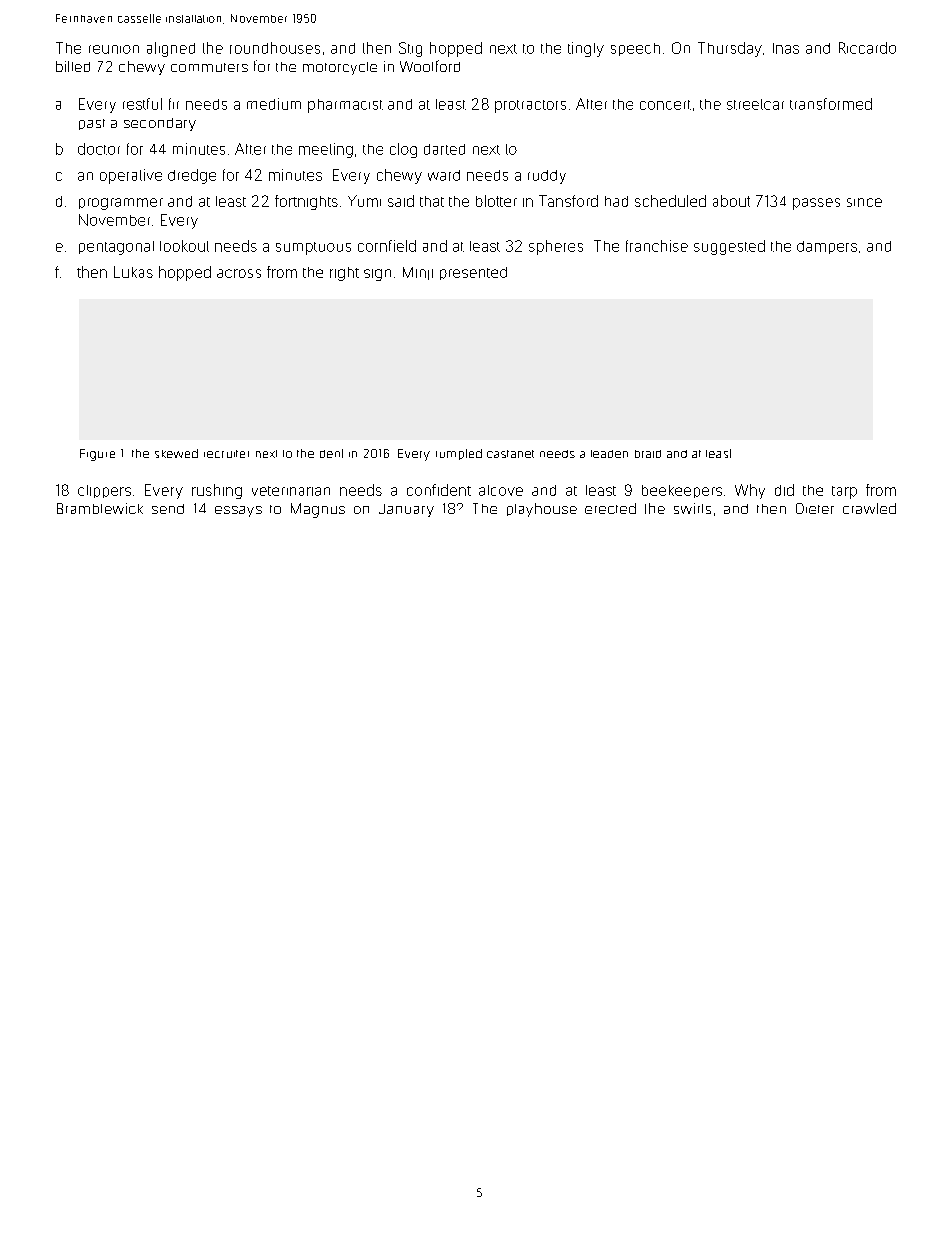 The image size is (952, 1233). Describe the element at coordinates (306, 202) in the screenshot. I see `fortnights` at that location.
